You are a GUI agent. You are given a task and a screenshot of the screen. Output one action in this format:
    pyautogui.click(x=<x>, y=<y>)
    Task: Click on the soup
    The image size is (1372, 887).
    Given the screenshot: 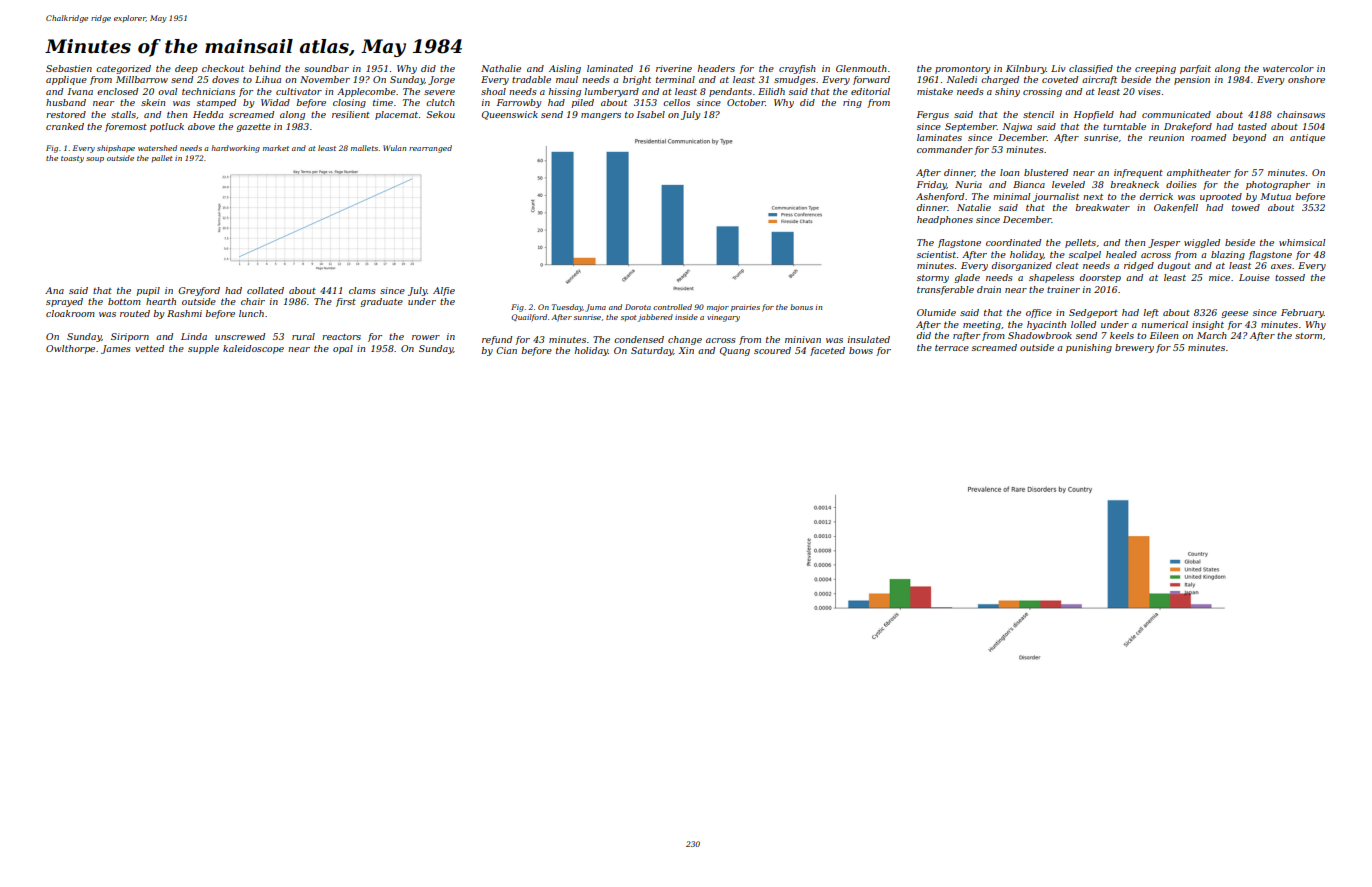 What is the action you would take?
    pyautogui.click(x=95, y=159)
